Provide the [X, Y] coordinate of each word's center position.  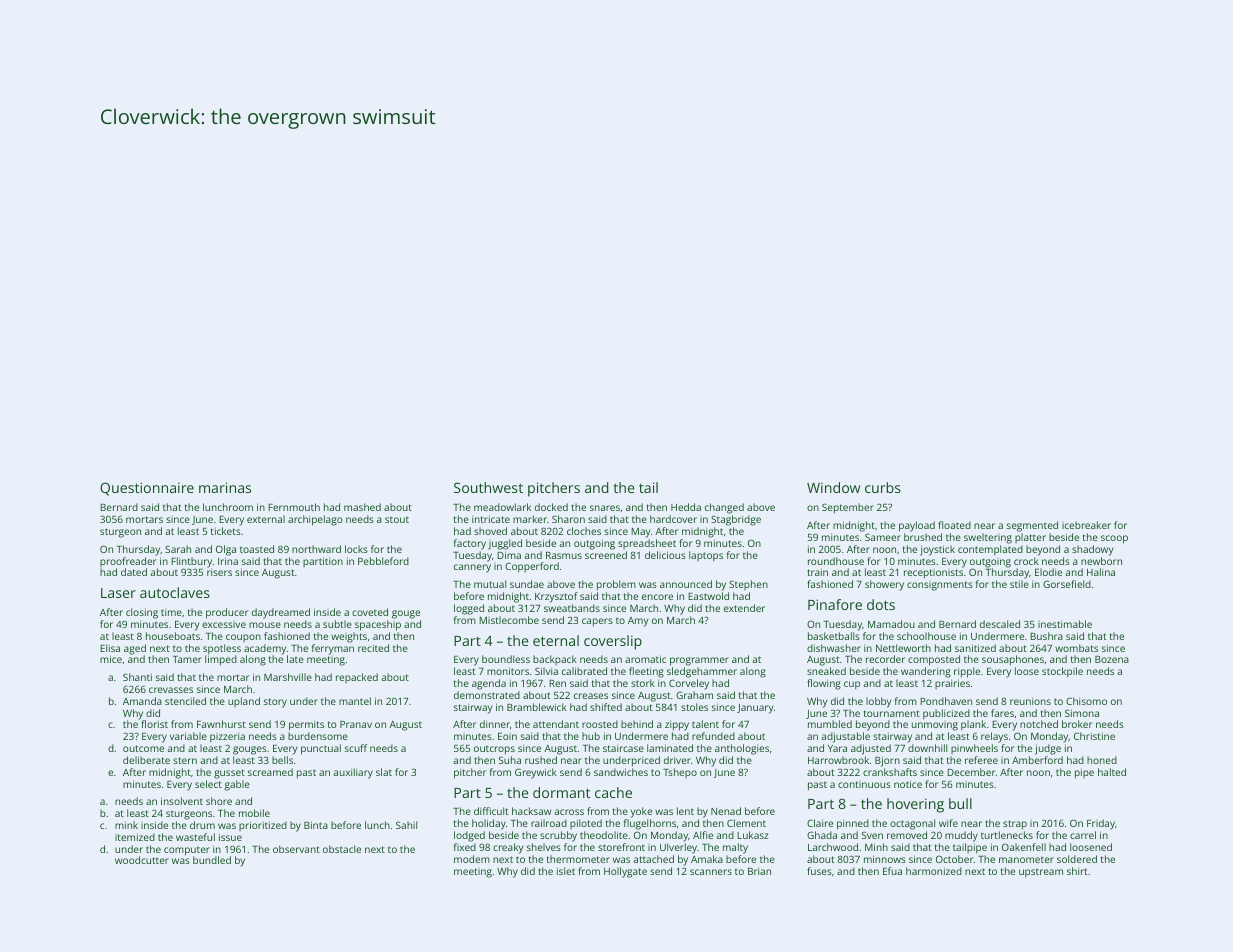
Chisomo [1086, 701]
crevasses [171, 690]
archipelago [315, 520]
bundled [212, 860]
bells [282, 760]
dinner [495, 724]
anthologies [742, 749]
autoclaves [175, 592]
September [848, 508]
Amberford [1037, 760]
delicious [665, 555]
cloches [584, 531]
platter [1030, 538]
